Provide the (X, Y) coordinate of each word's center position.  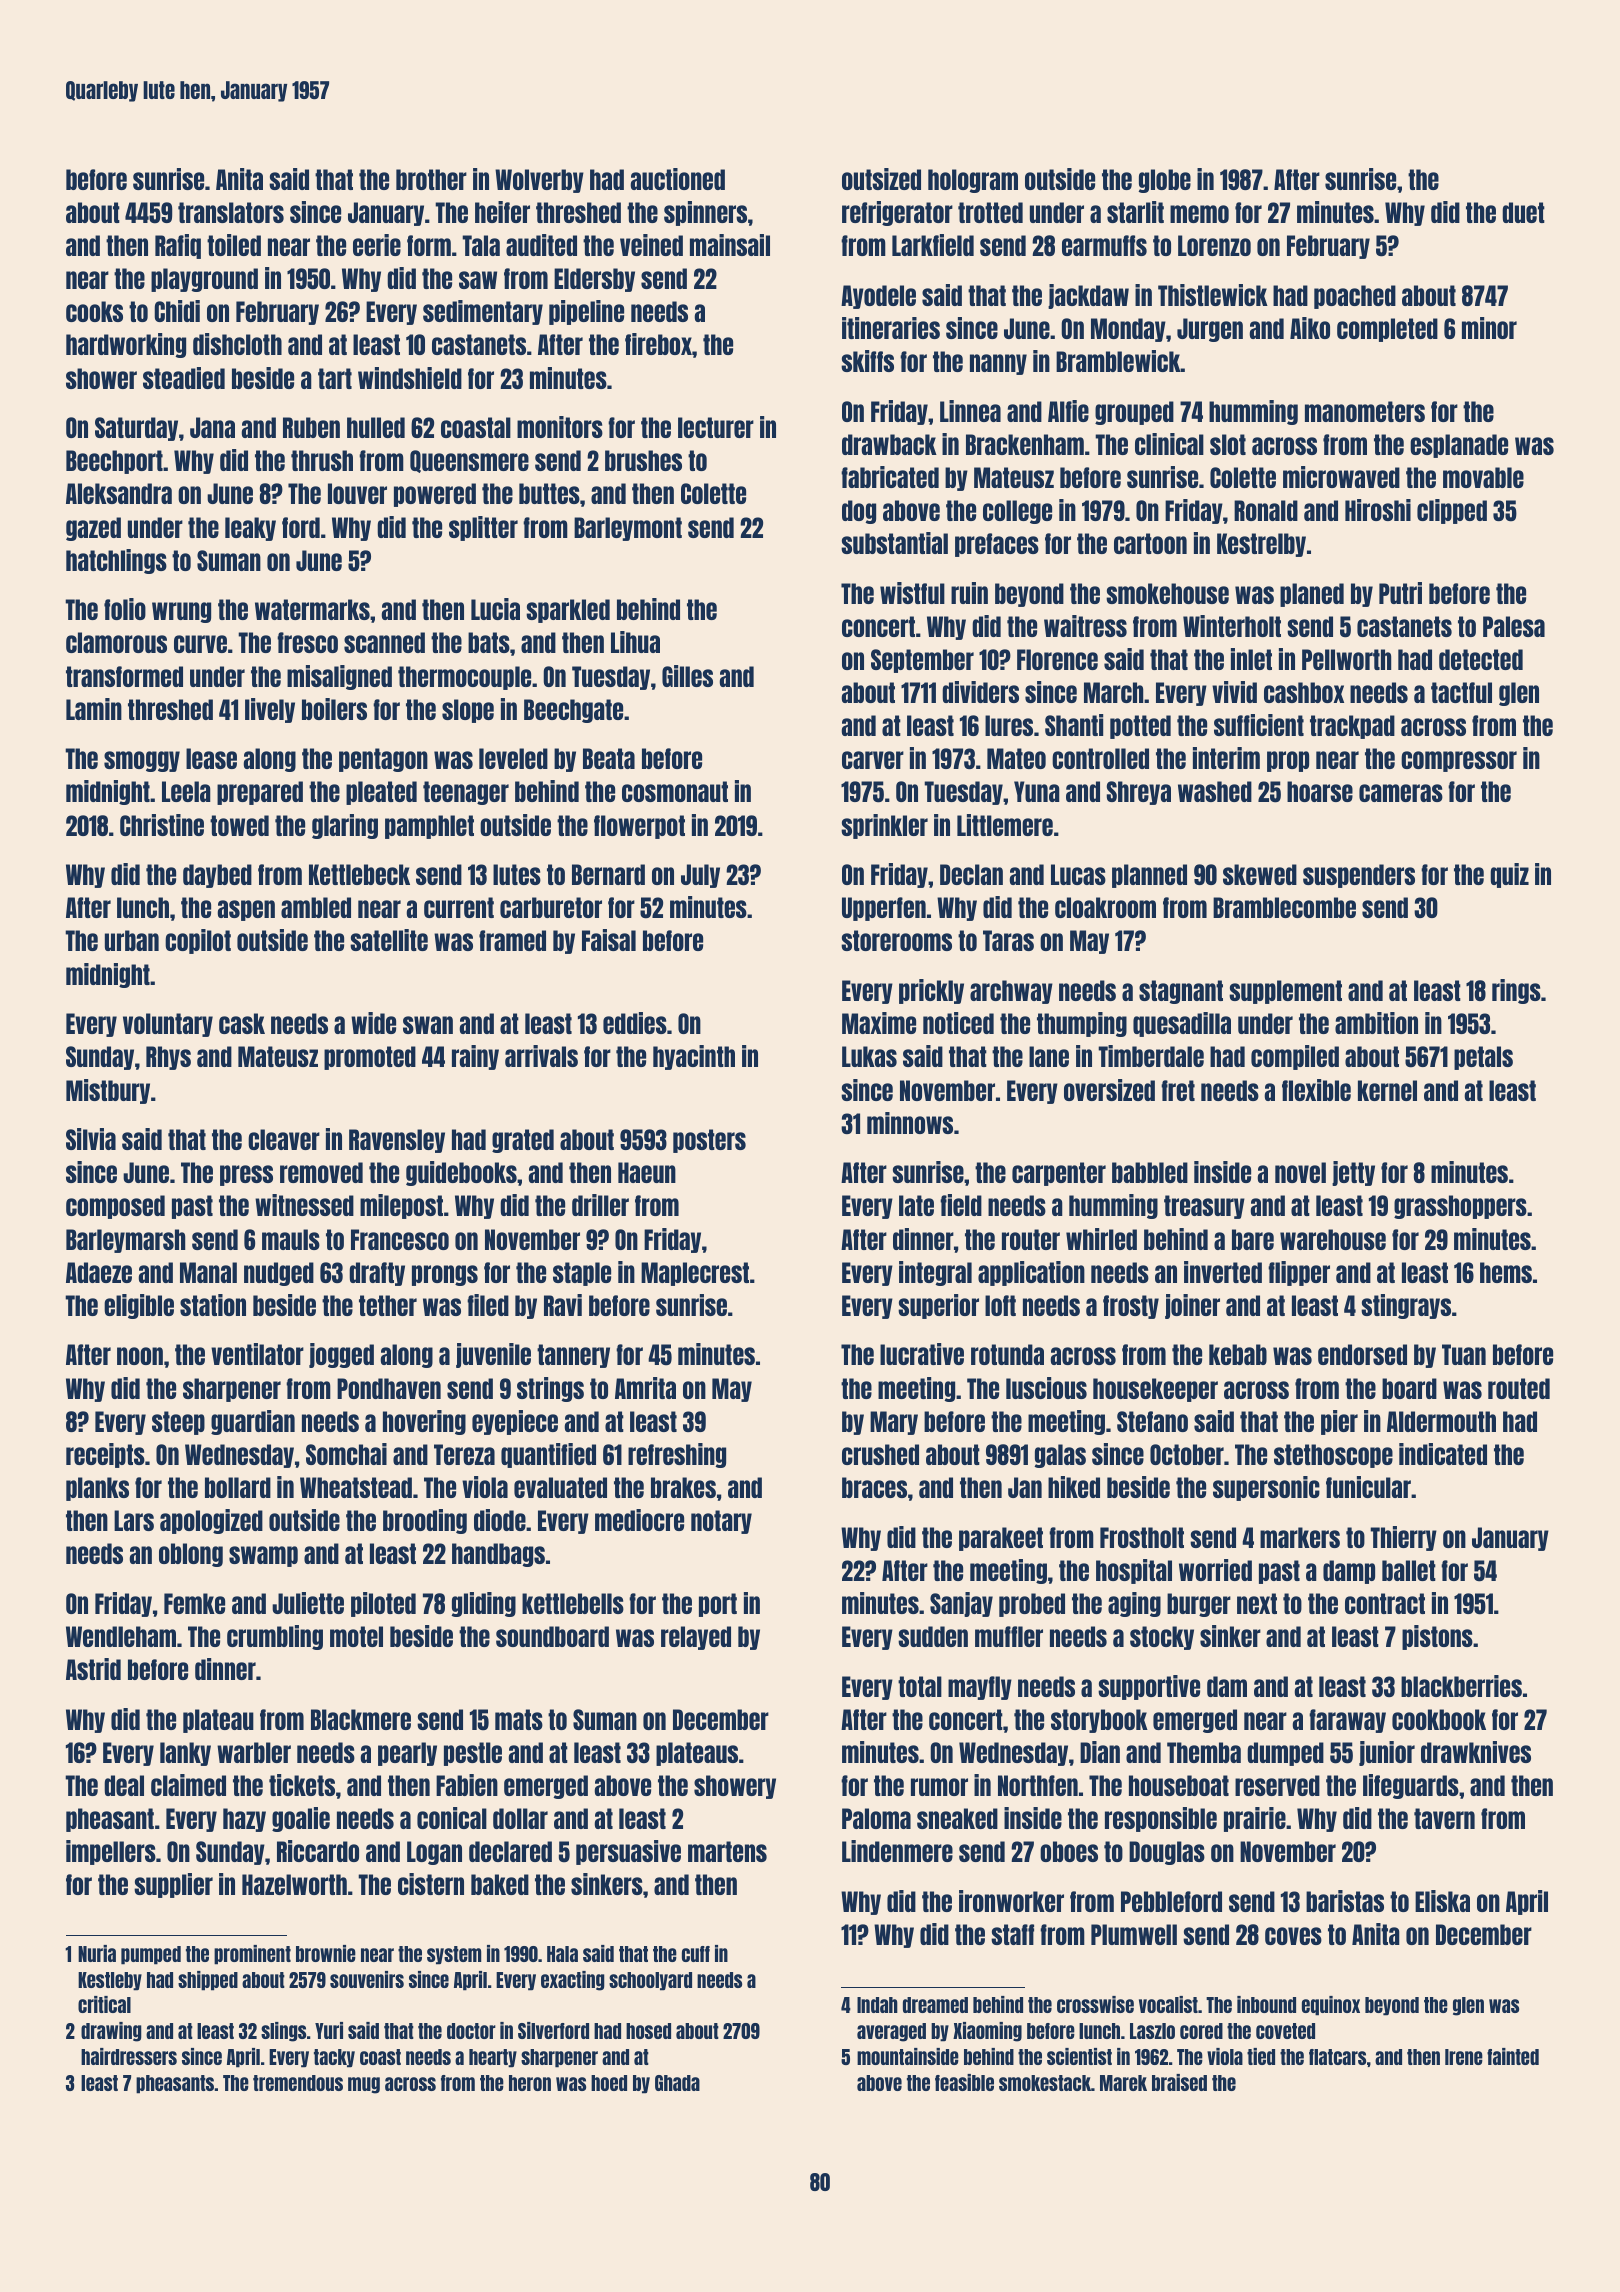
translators (231, 212)
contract (1385, 1603)
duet (1523, 212)
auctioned (678, 179)
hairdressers (129, 2056)
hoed (609, 2083)
